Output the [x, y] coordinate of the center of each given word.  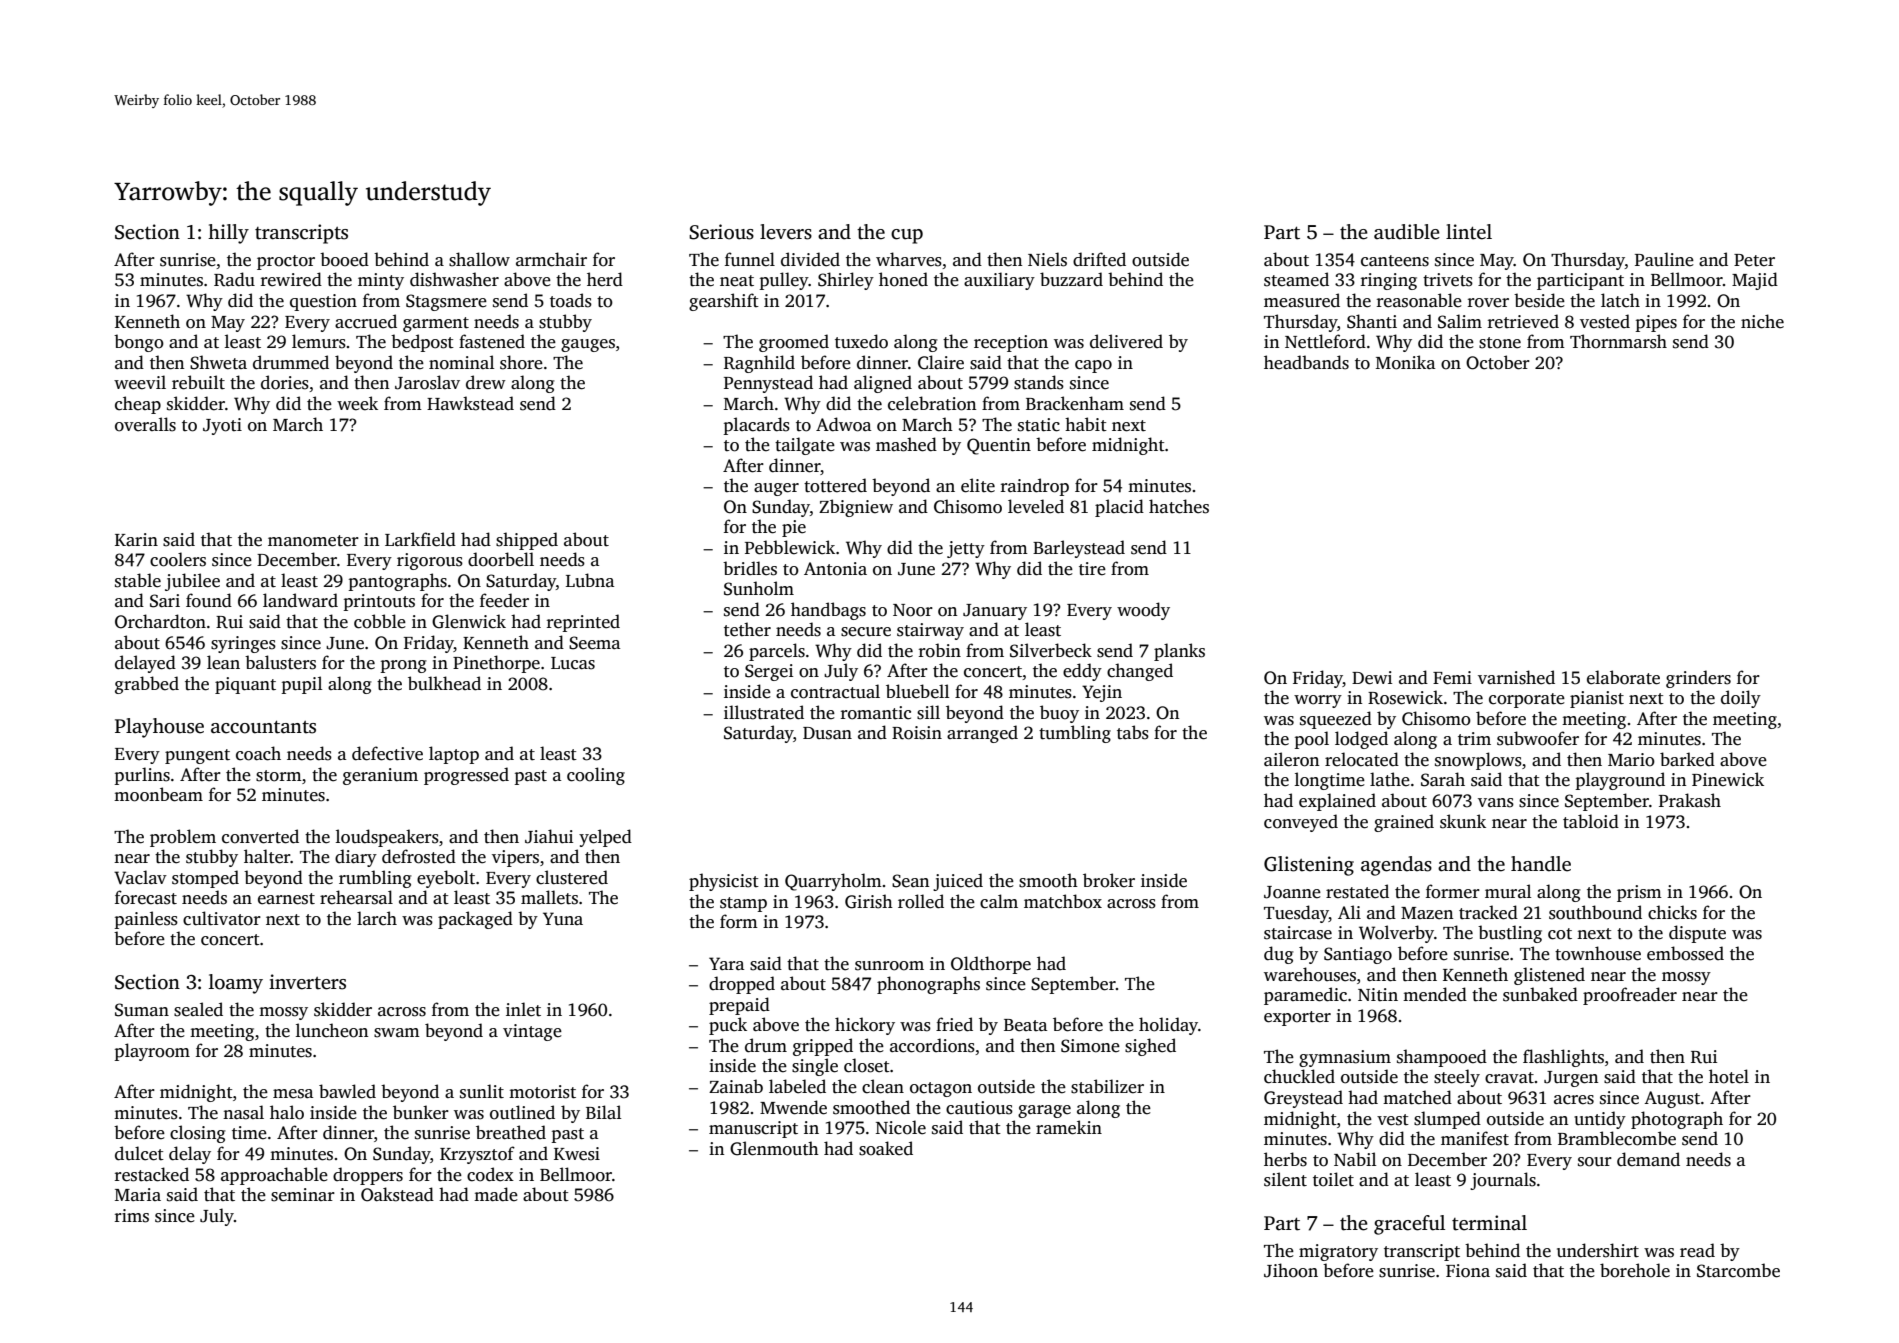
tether [747, 629]
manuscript [753, 1129]
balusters [280, 662]
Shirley [846, 281]
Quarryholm [833, 882]
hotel [1729, 1076]
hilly [228, 234]
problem [183, 838]
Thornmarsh [1618, 341]
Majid [1755, 281]
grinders [1698, 679]
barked [1687, 759]
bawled [347, 1091]
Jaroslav [427, 382]
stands [1039, 382]
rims [132, 1216]
